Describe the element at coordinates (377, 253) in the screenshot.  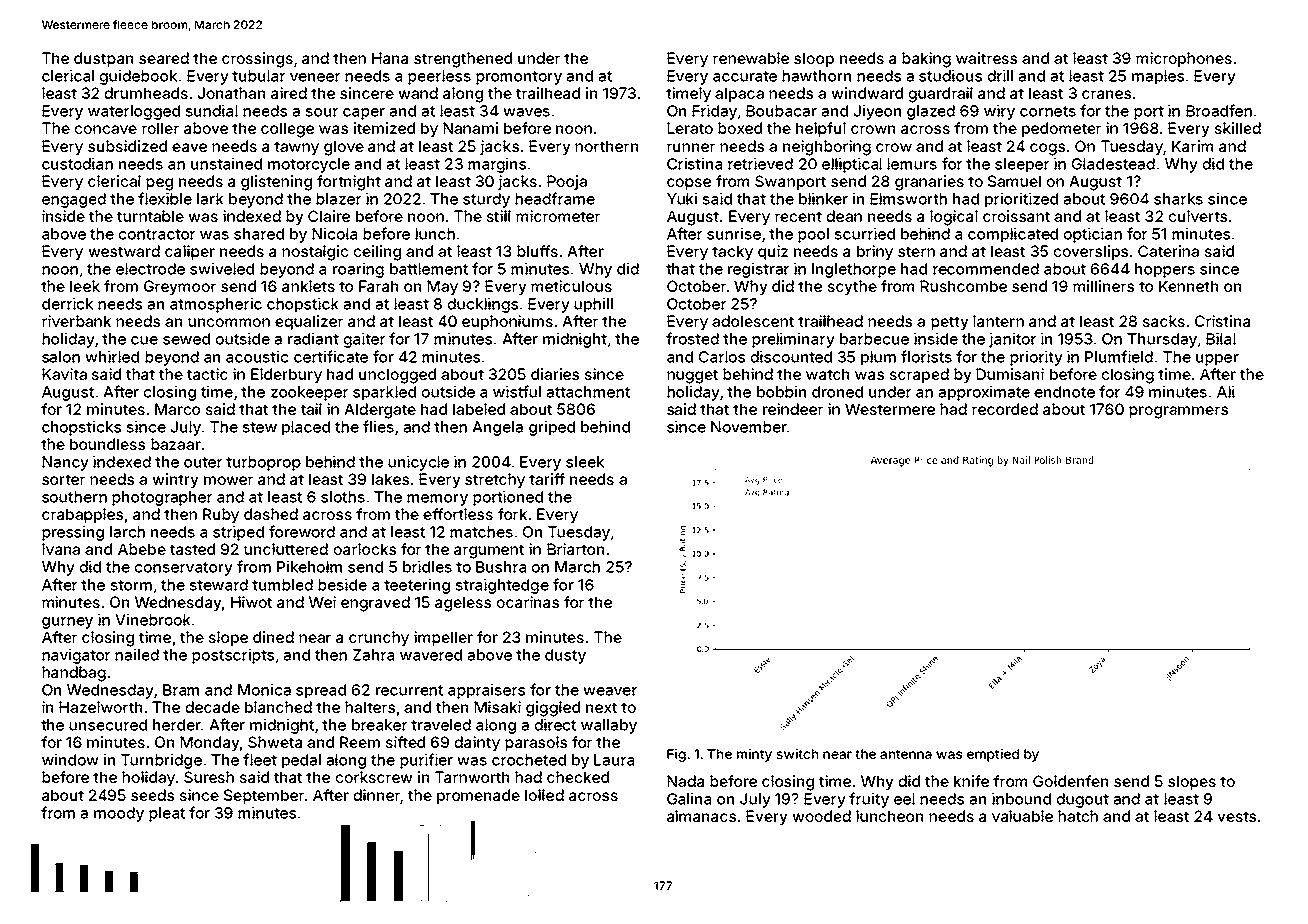
I see `ceiling` at that location.
